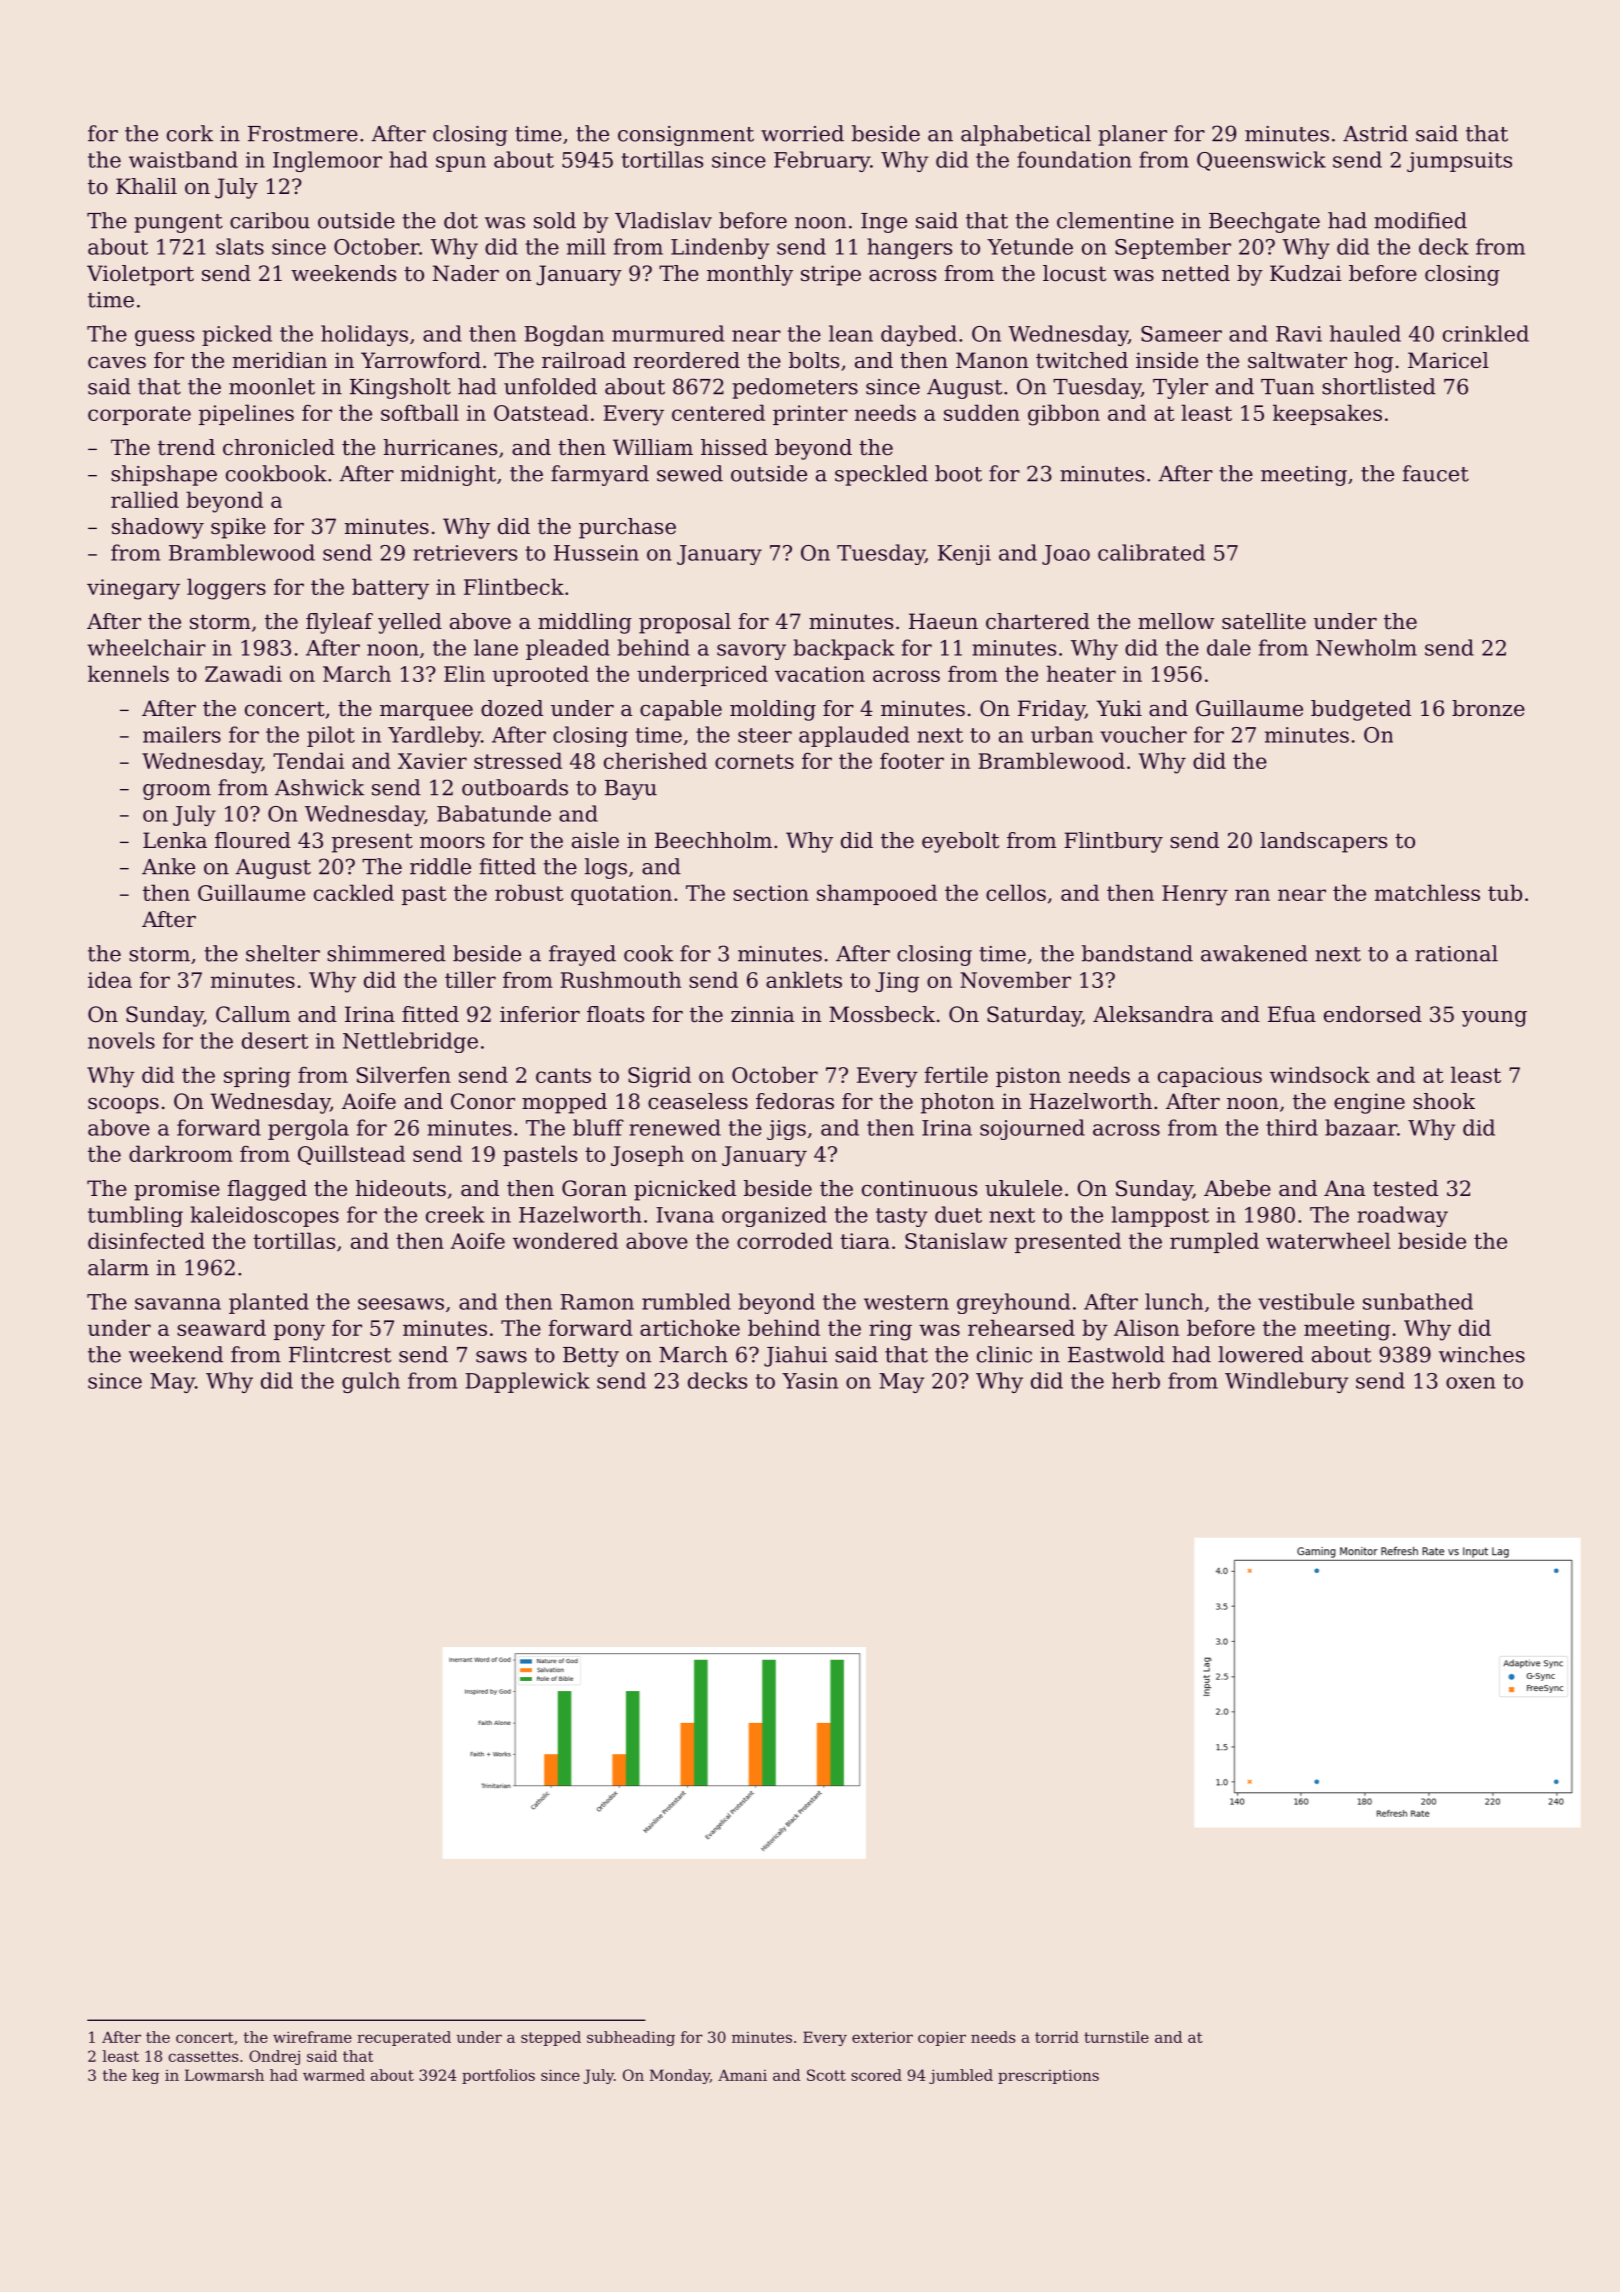 This page has height=2292, width=1620. Describe the element at coordinates (1448, 360) in the page. I see `Maricel` at that location.
